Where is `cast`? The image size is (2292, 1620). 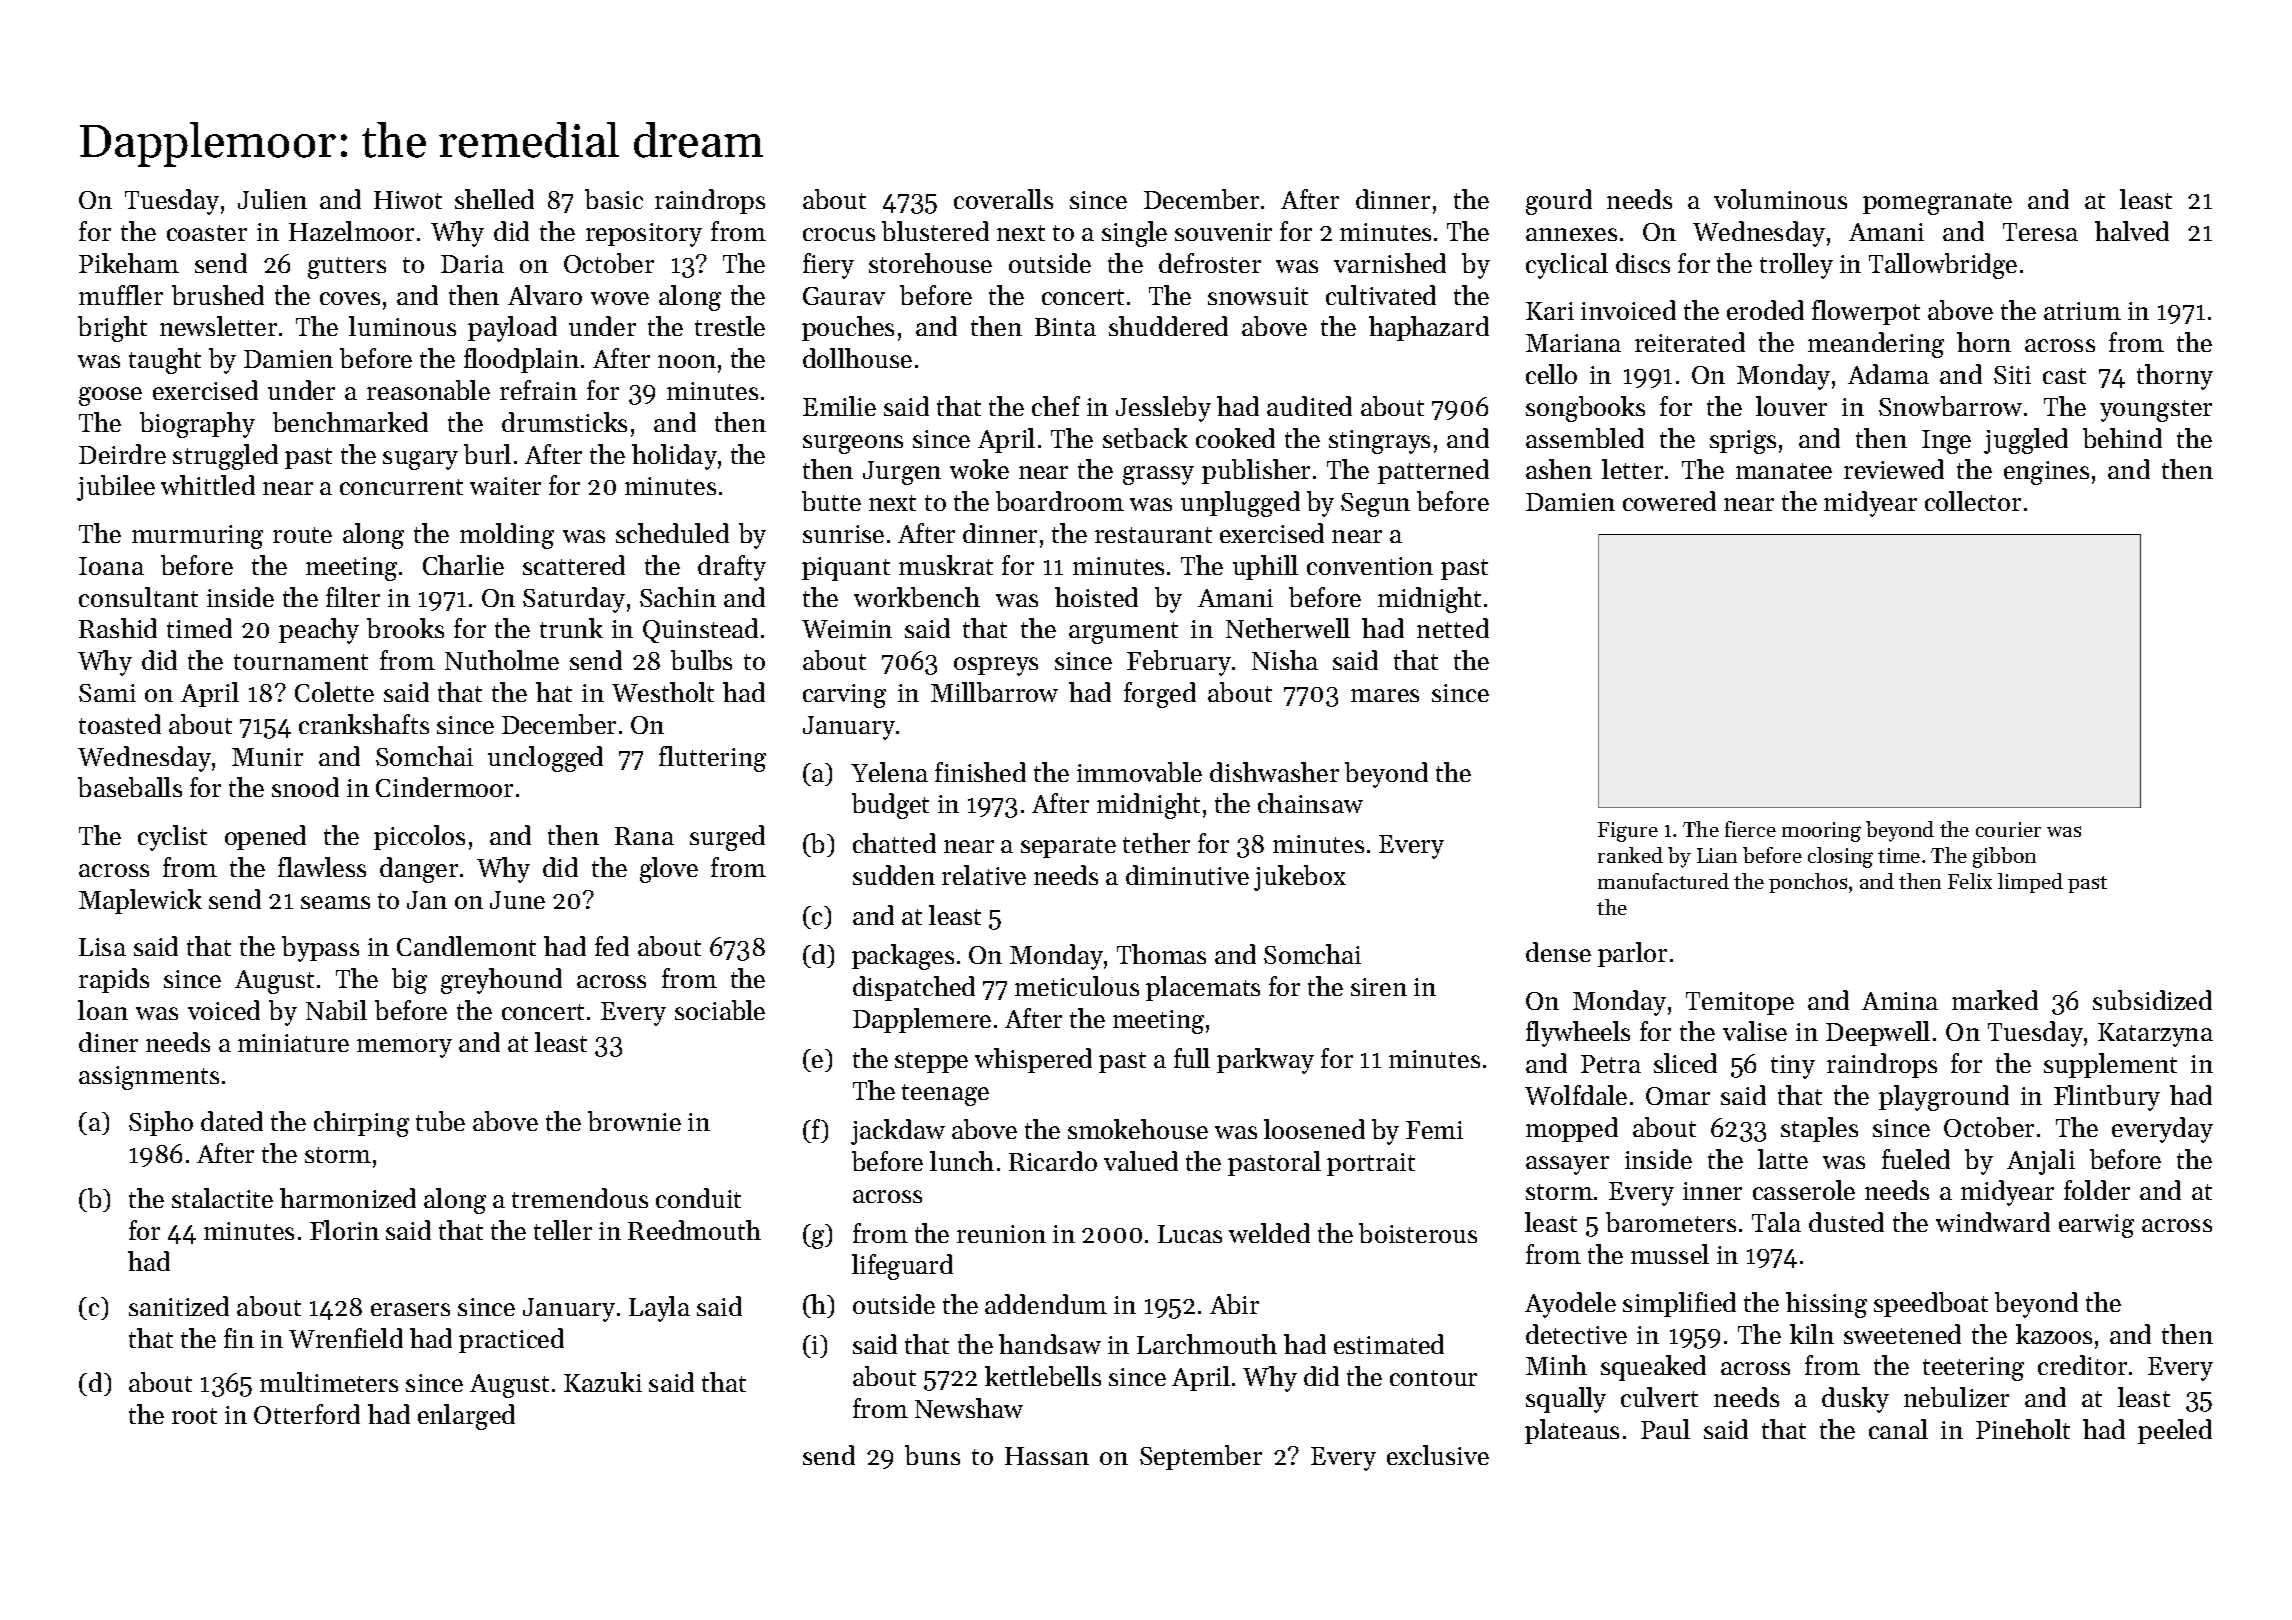 cast is located at coordinates (2064, 376).
